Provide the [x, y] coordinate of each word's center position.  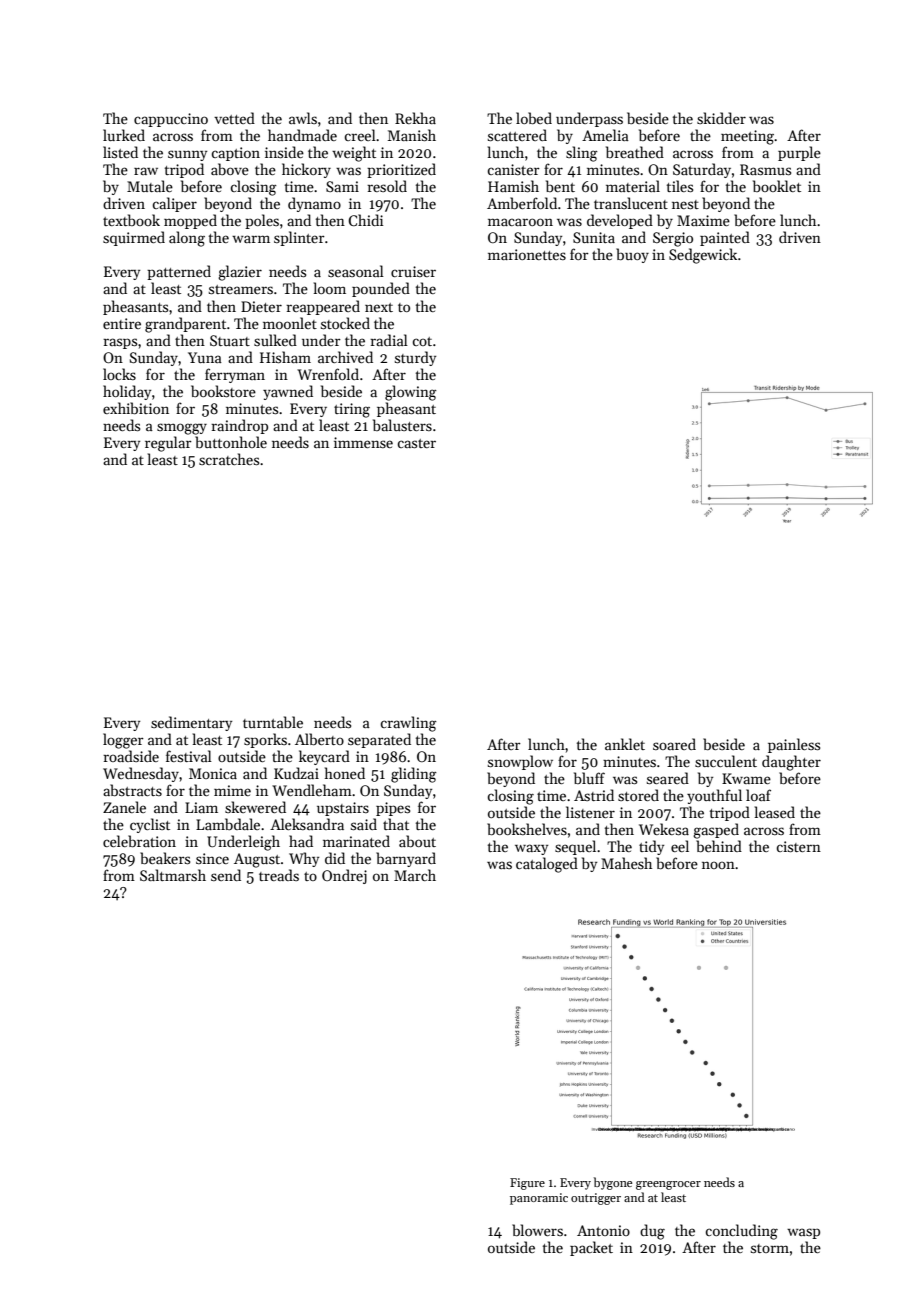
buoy [632, 255]
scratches [229, 459]
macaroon [520, 222]
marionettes [527, 254]
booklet [777, 186]
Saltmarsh [173, 875]
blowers [537, 1230]
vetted [234, 118]
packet [591, 1248]
